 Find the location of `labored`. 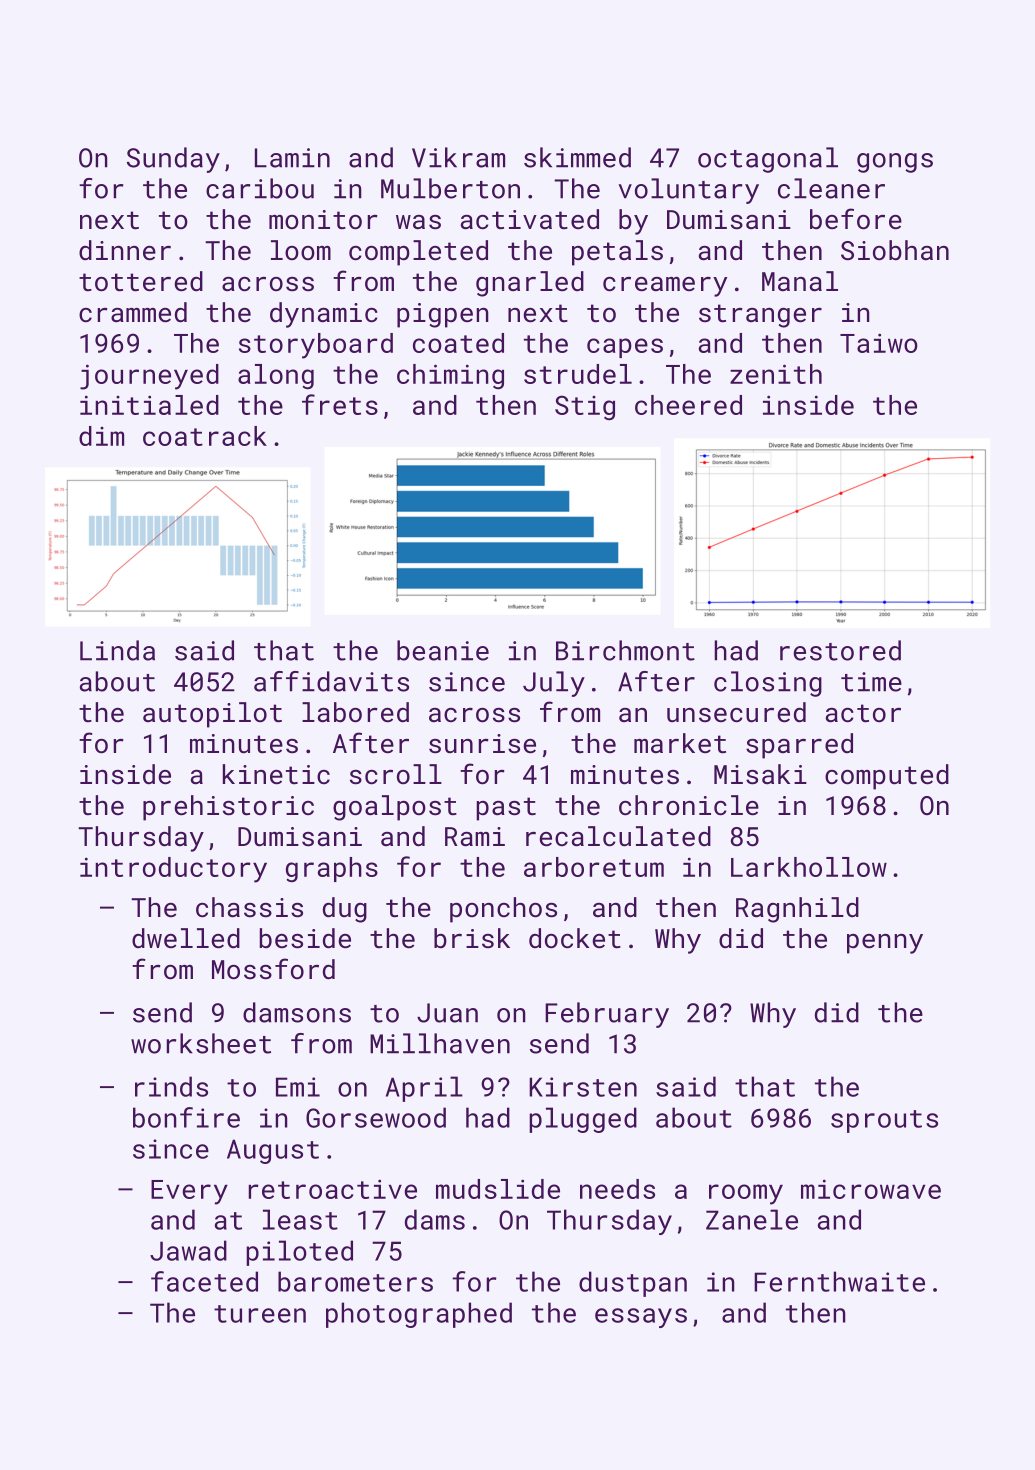

labored is located at coordinates (355, 712).
